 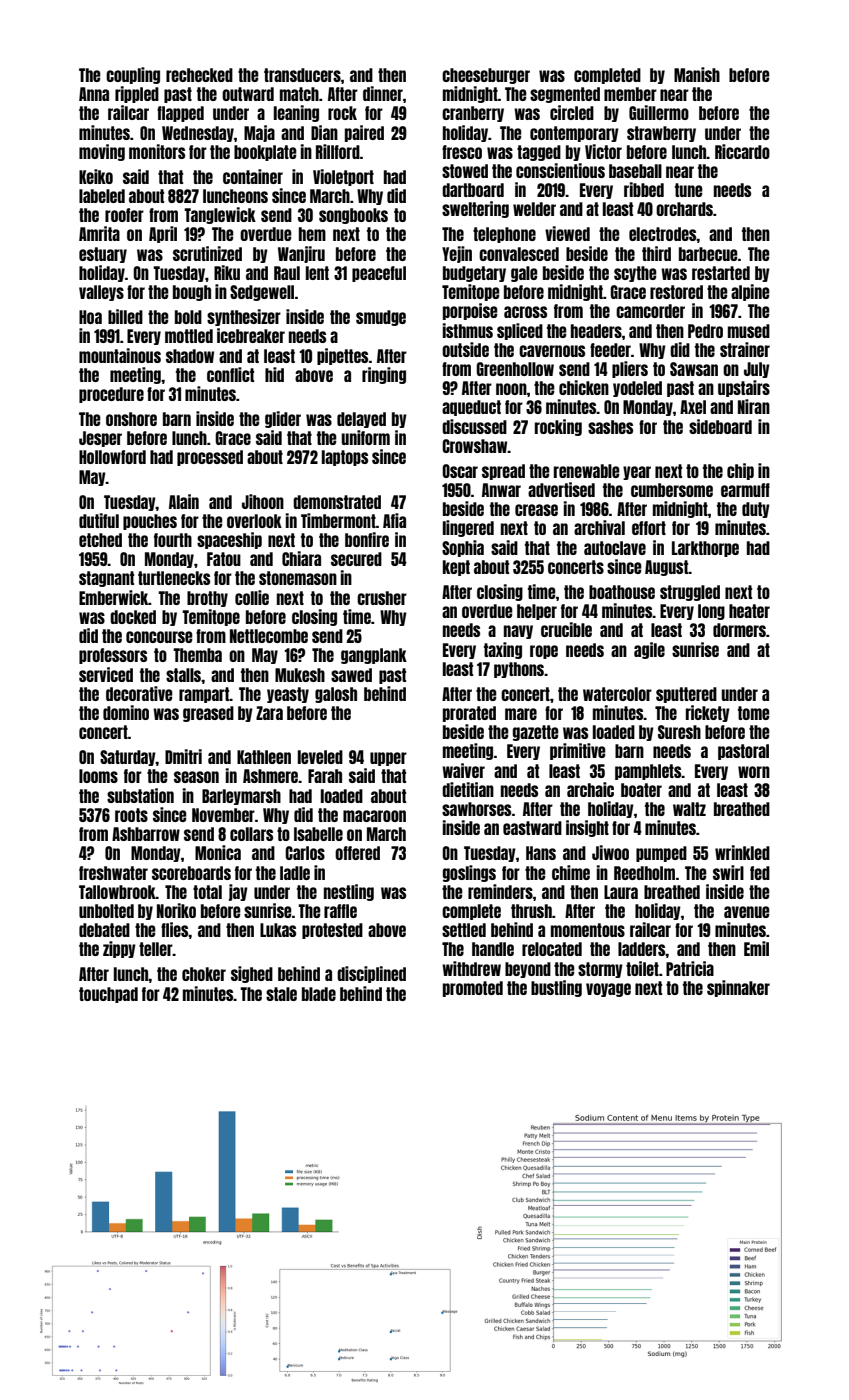 I want to click on promoted, so click(x=473, y=989).
